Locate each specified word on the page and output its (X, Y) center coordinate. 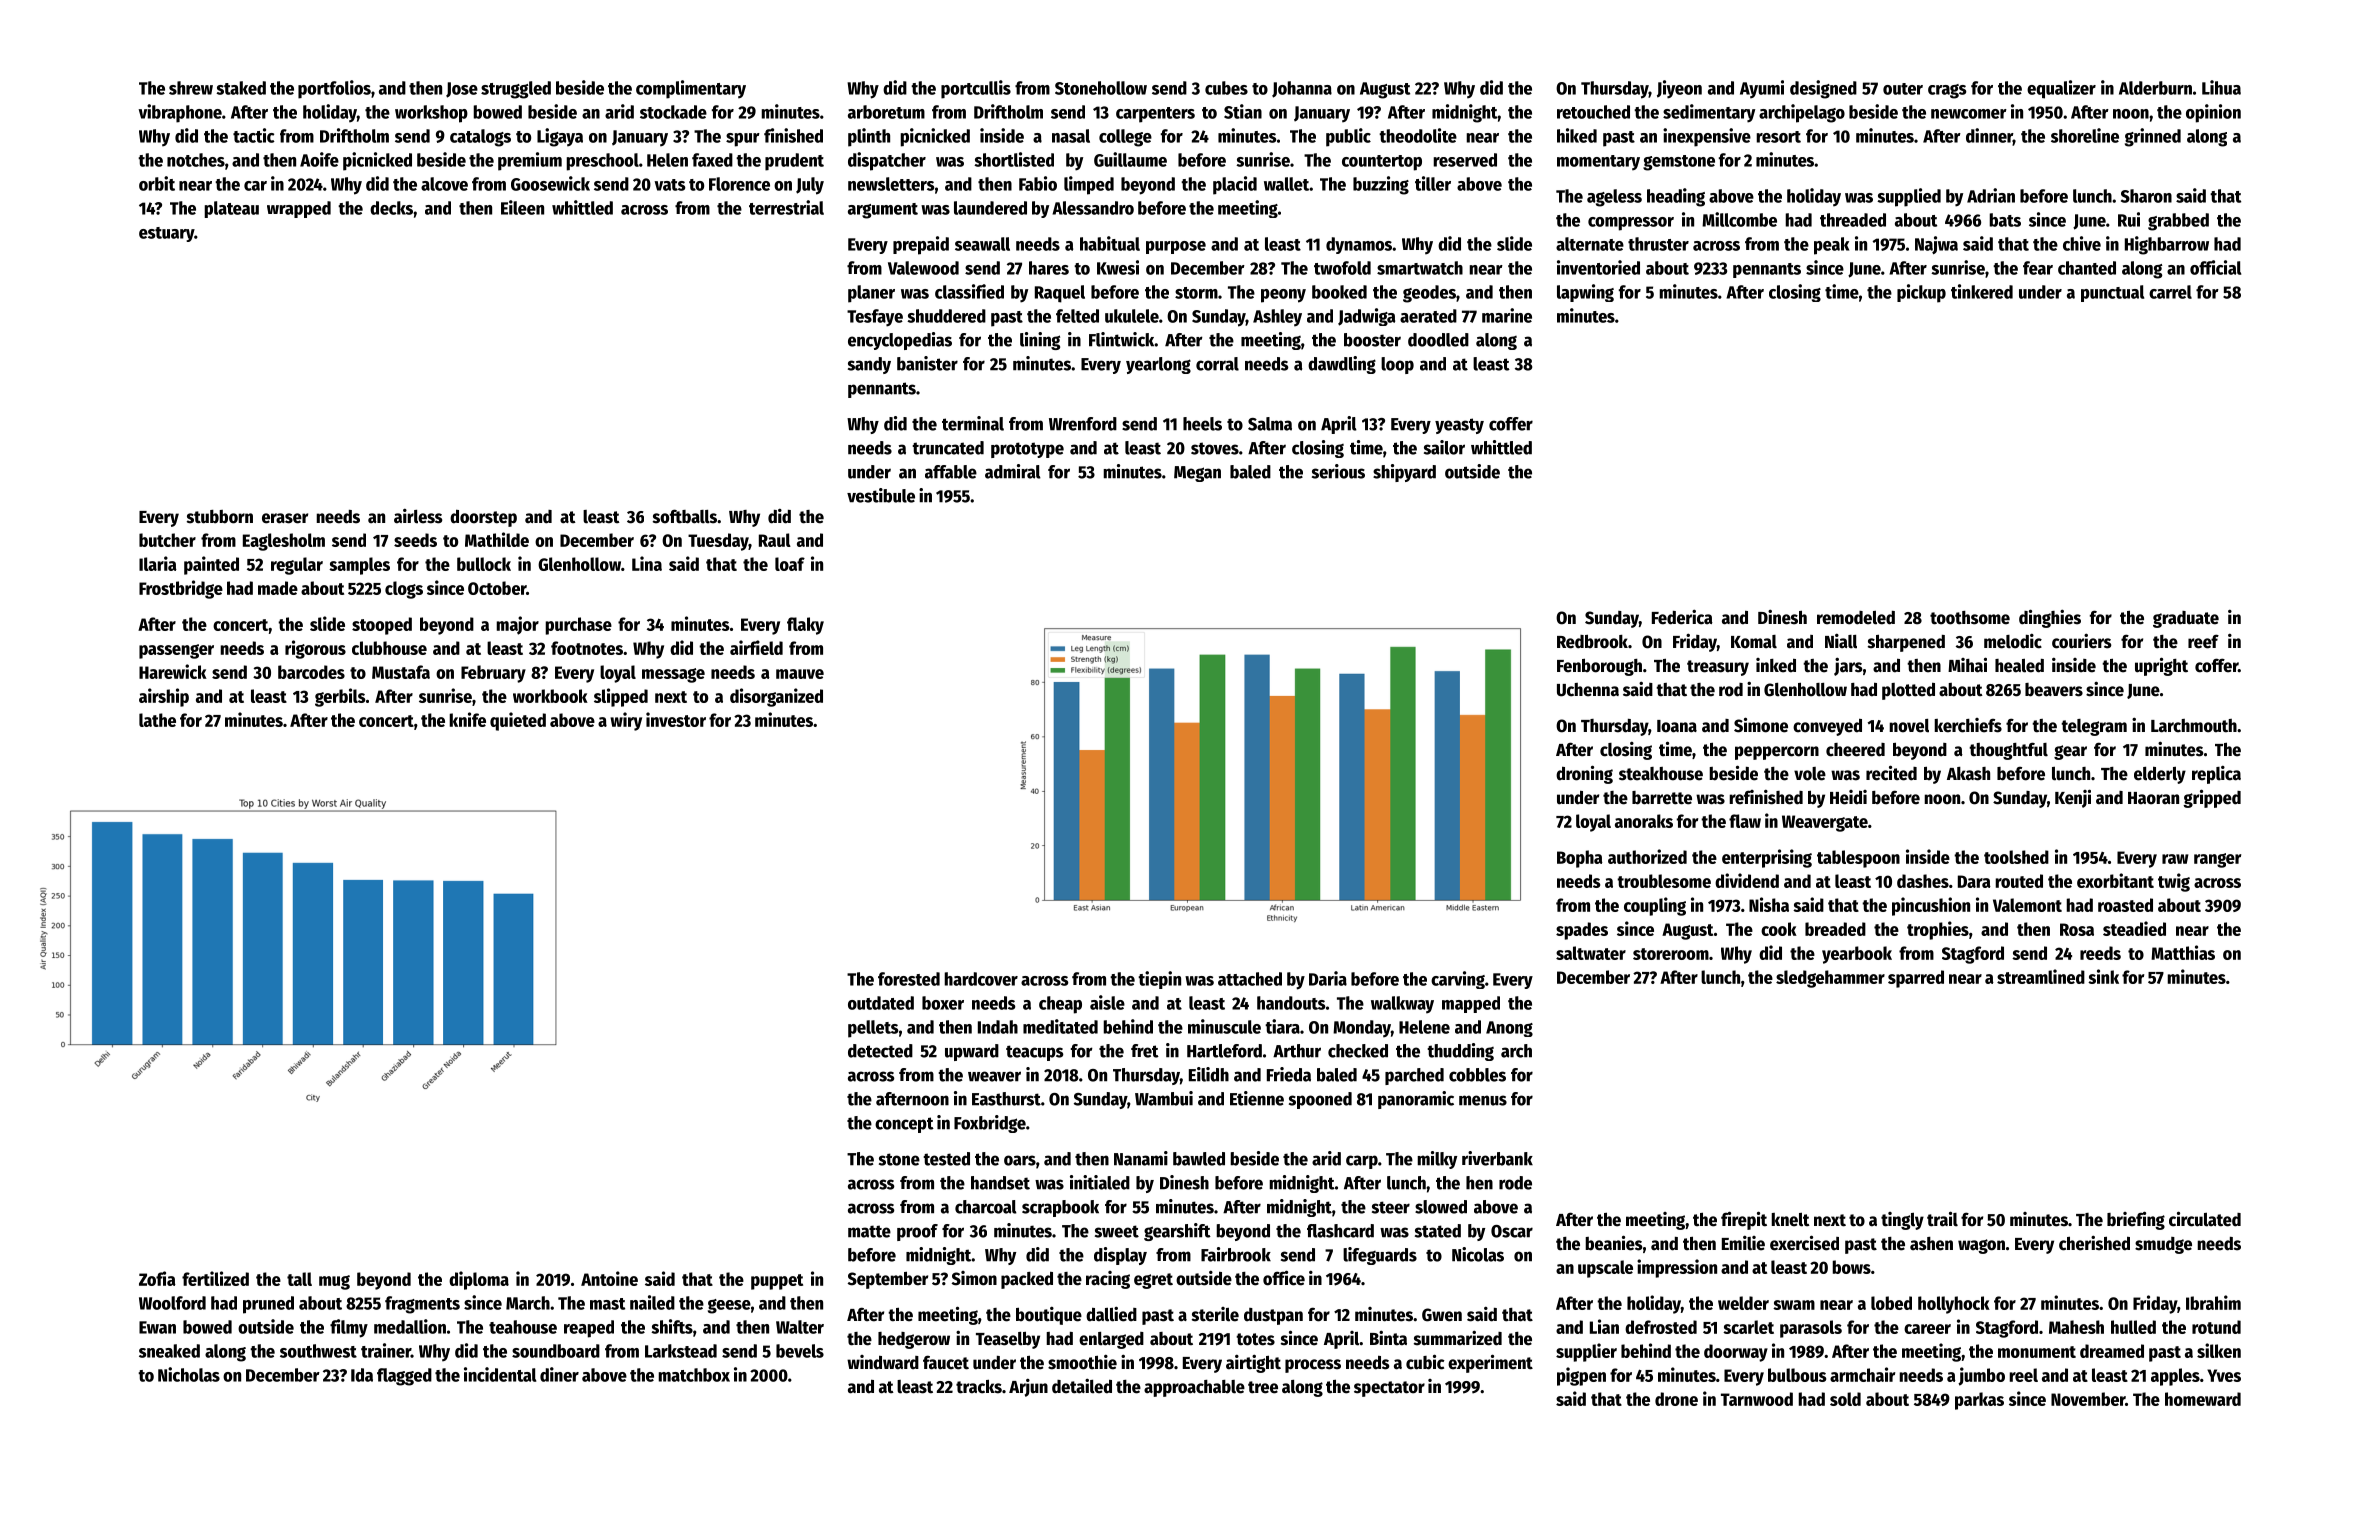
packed (1027, 1280)
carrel (2170, 292)
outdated (881, 1003)
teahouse (523, 1327)
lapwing (1585, 293)
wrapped (299, 209)
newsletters (891, 184)
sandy (869, 365)
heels (1202, 424)
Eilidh (1209, 1074)
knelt (1790, 1220)
